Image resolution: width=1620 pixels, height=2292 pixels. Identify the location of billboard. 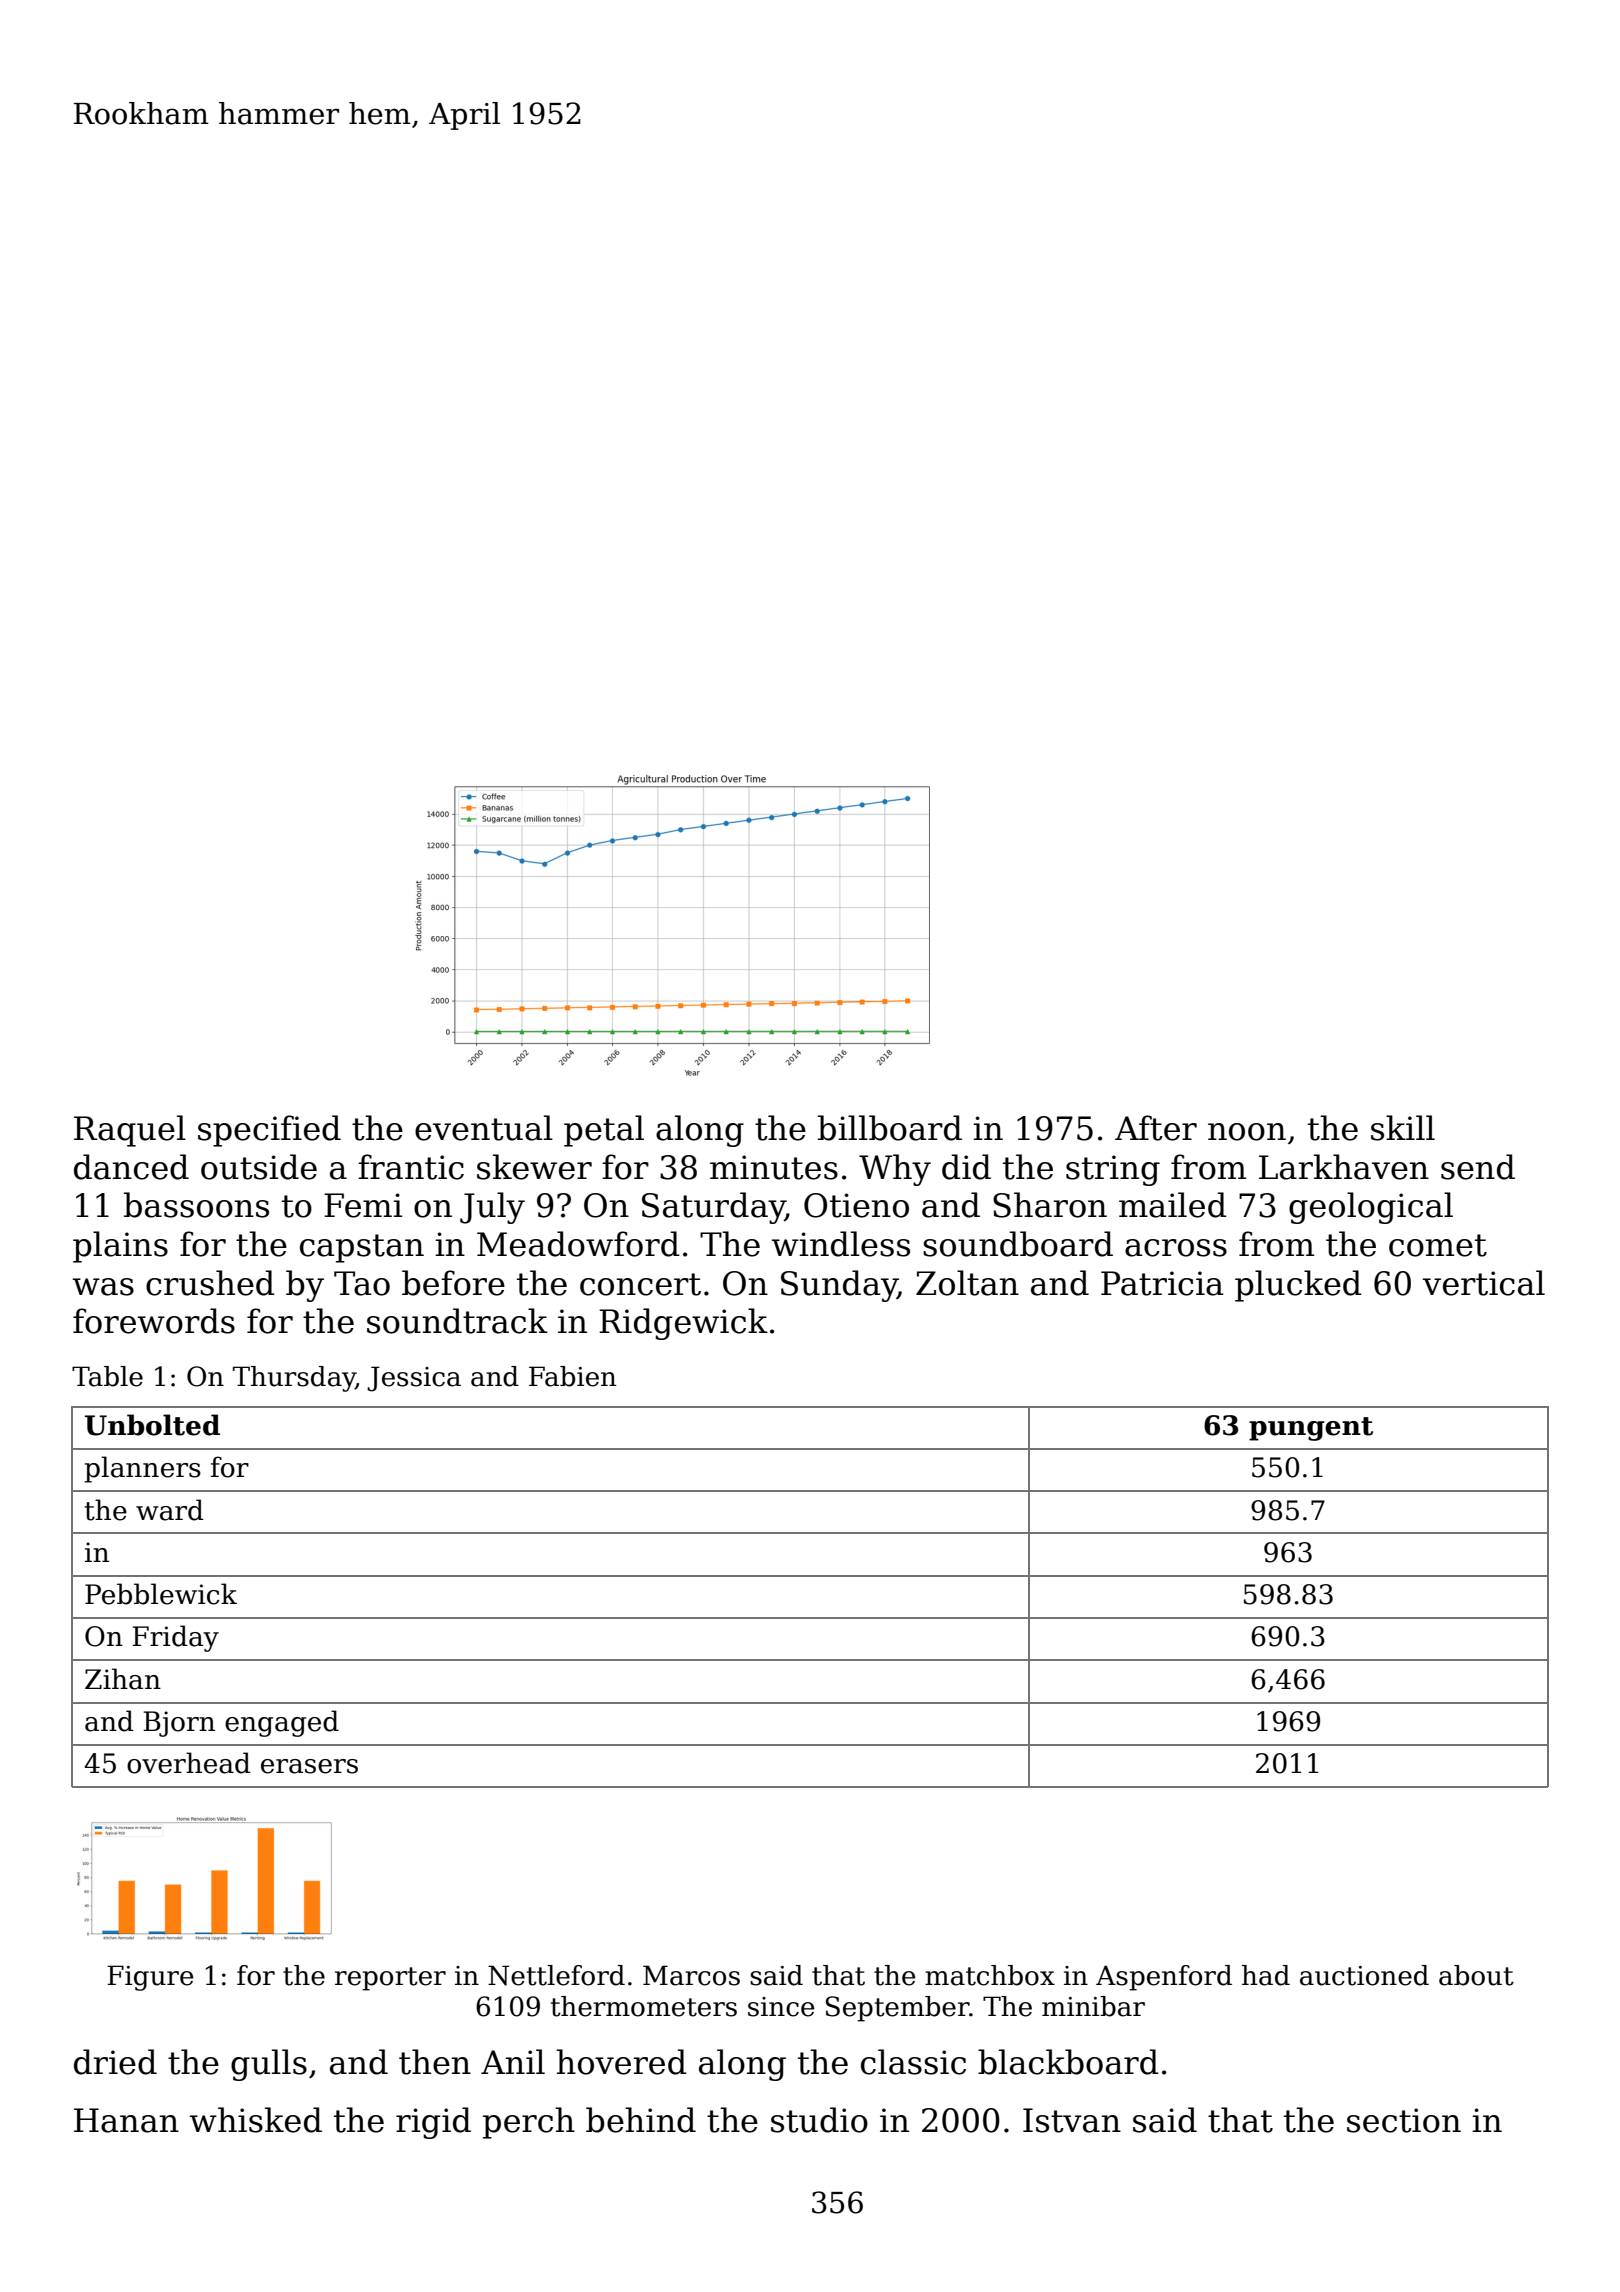
(890, 1128).
